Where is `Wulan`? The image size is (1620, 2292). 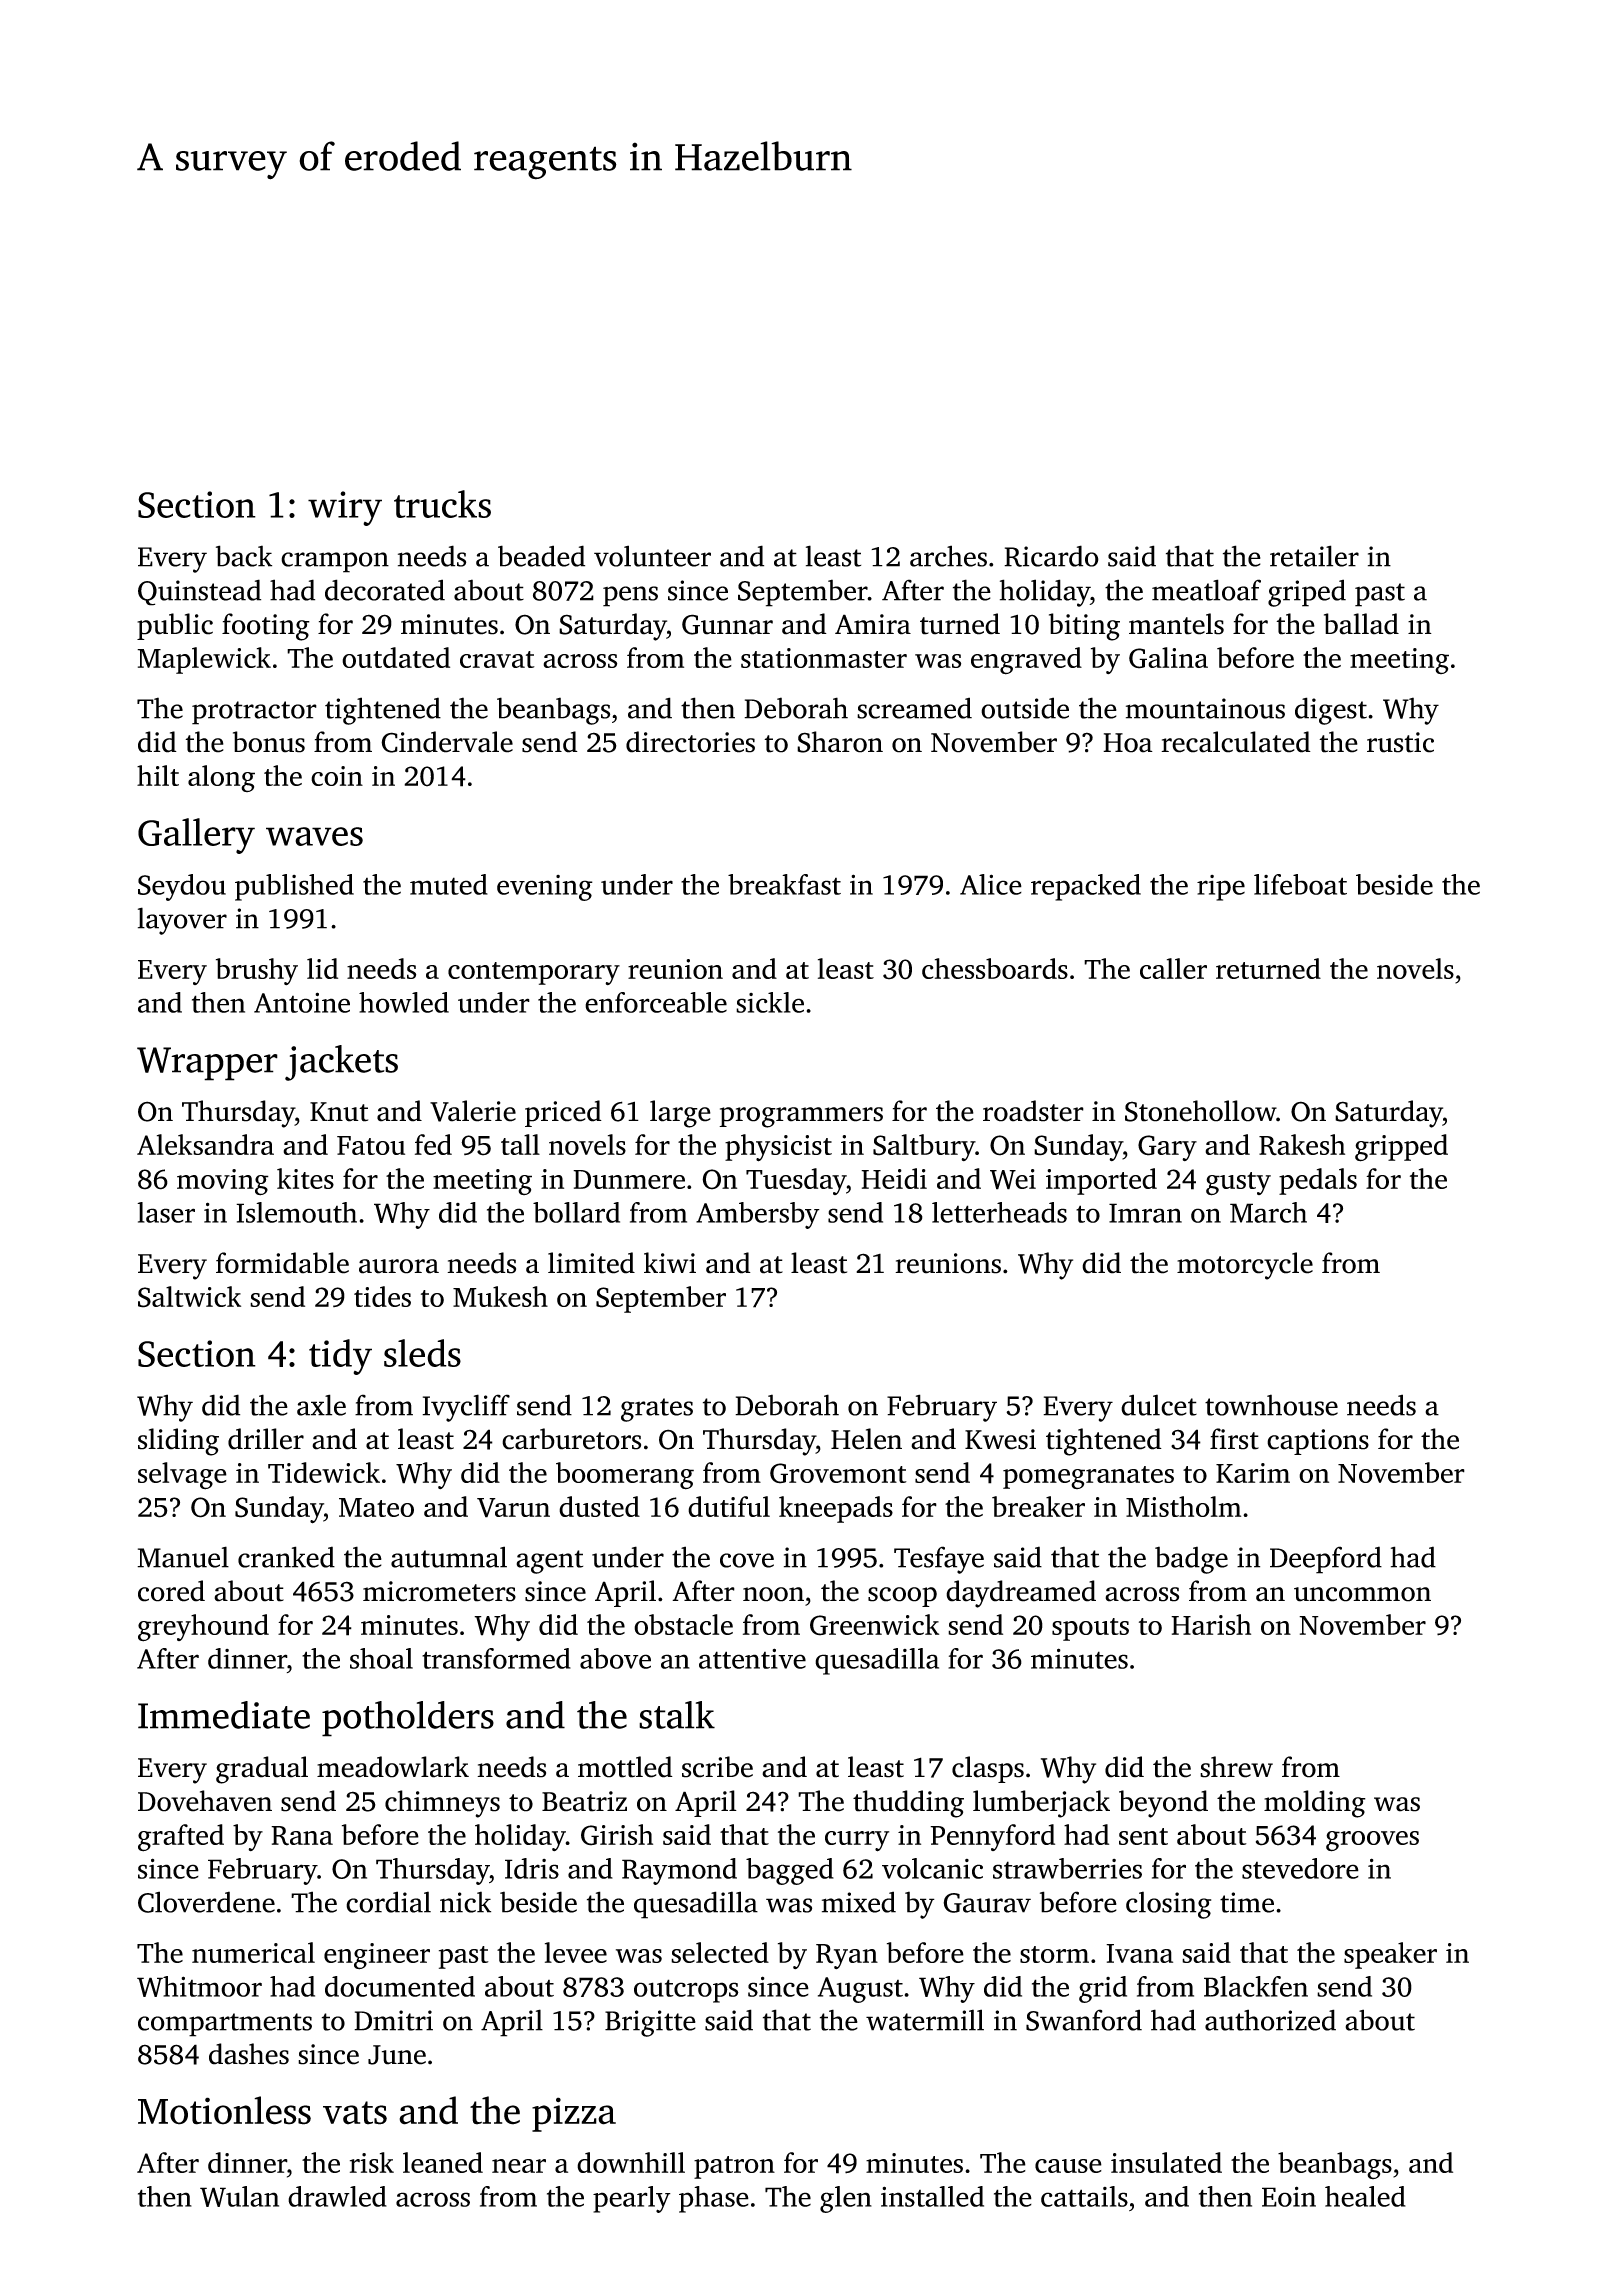
Wulan is located at coordinates (239, 2196).
